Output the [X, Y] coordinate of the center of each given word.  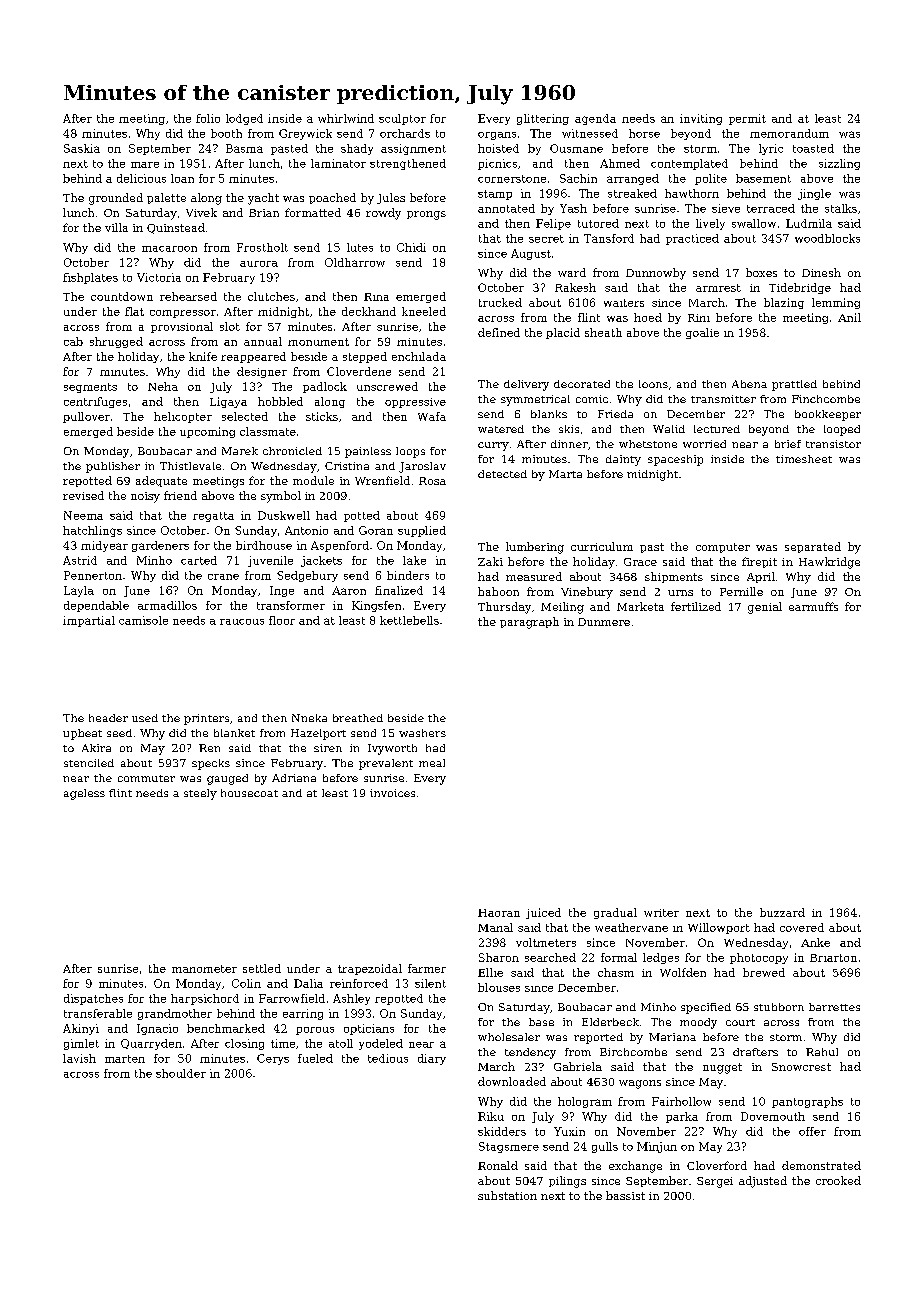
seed [119, 733]
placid [563, 333]
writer [661, 913]
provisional [182, 327]
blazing [784, 303]
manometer [204, 969]
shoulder [181, 1073]
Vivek [201, 212]
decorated [582, 384]
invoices [392, 793]
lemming [836, 303]
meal [432, 763]
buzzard [782, 912]
